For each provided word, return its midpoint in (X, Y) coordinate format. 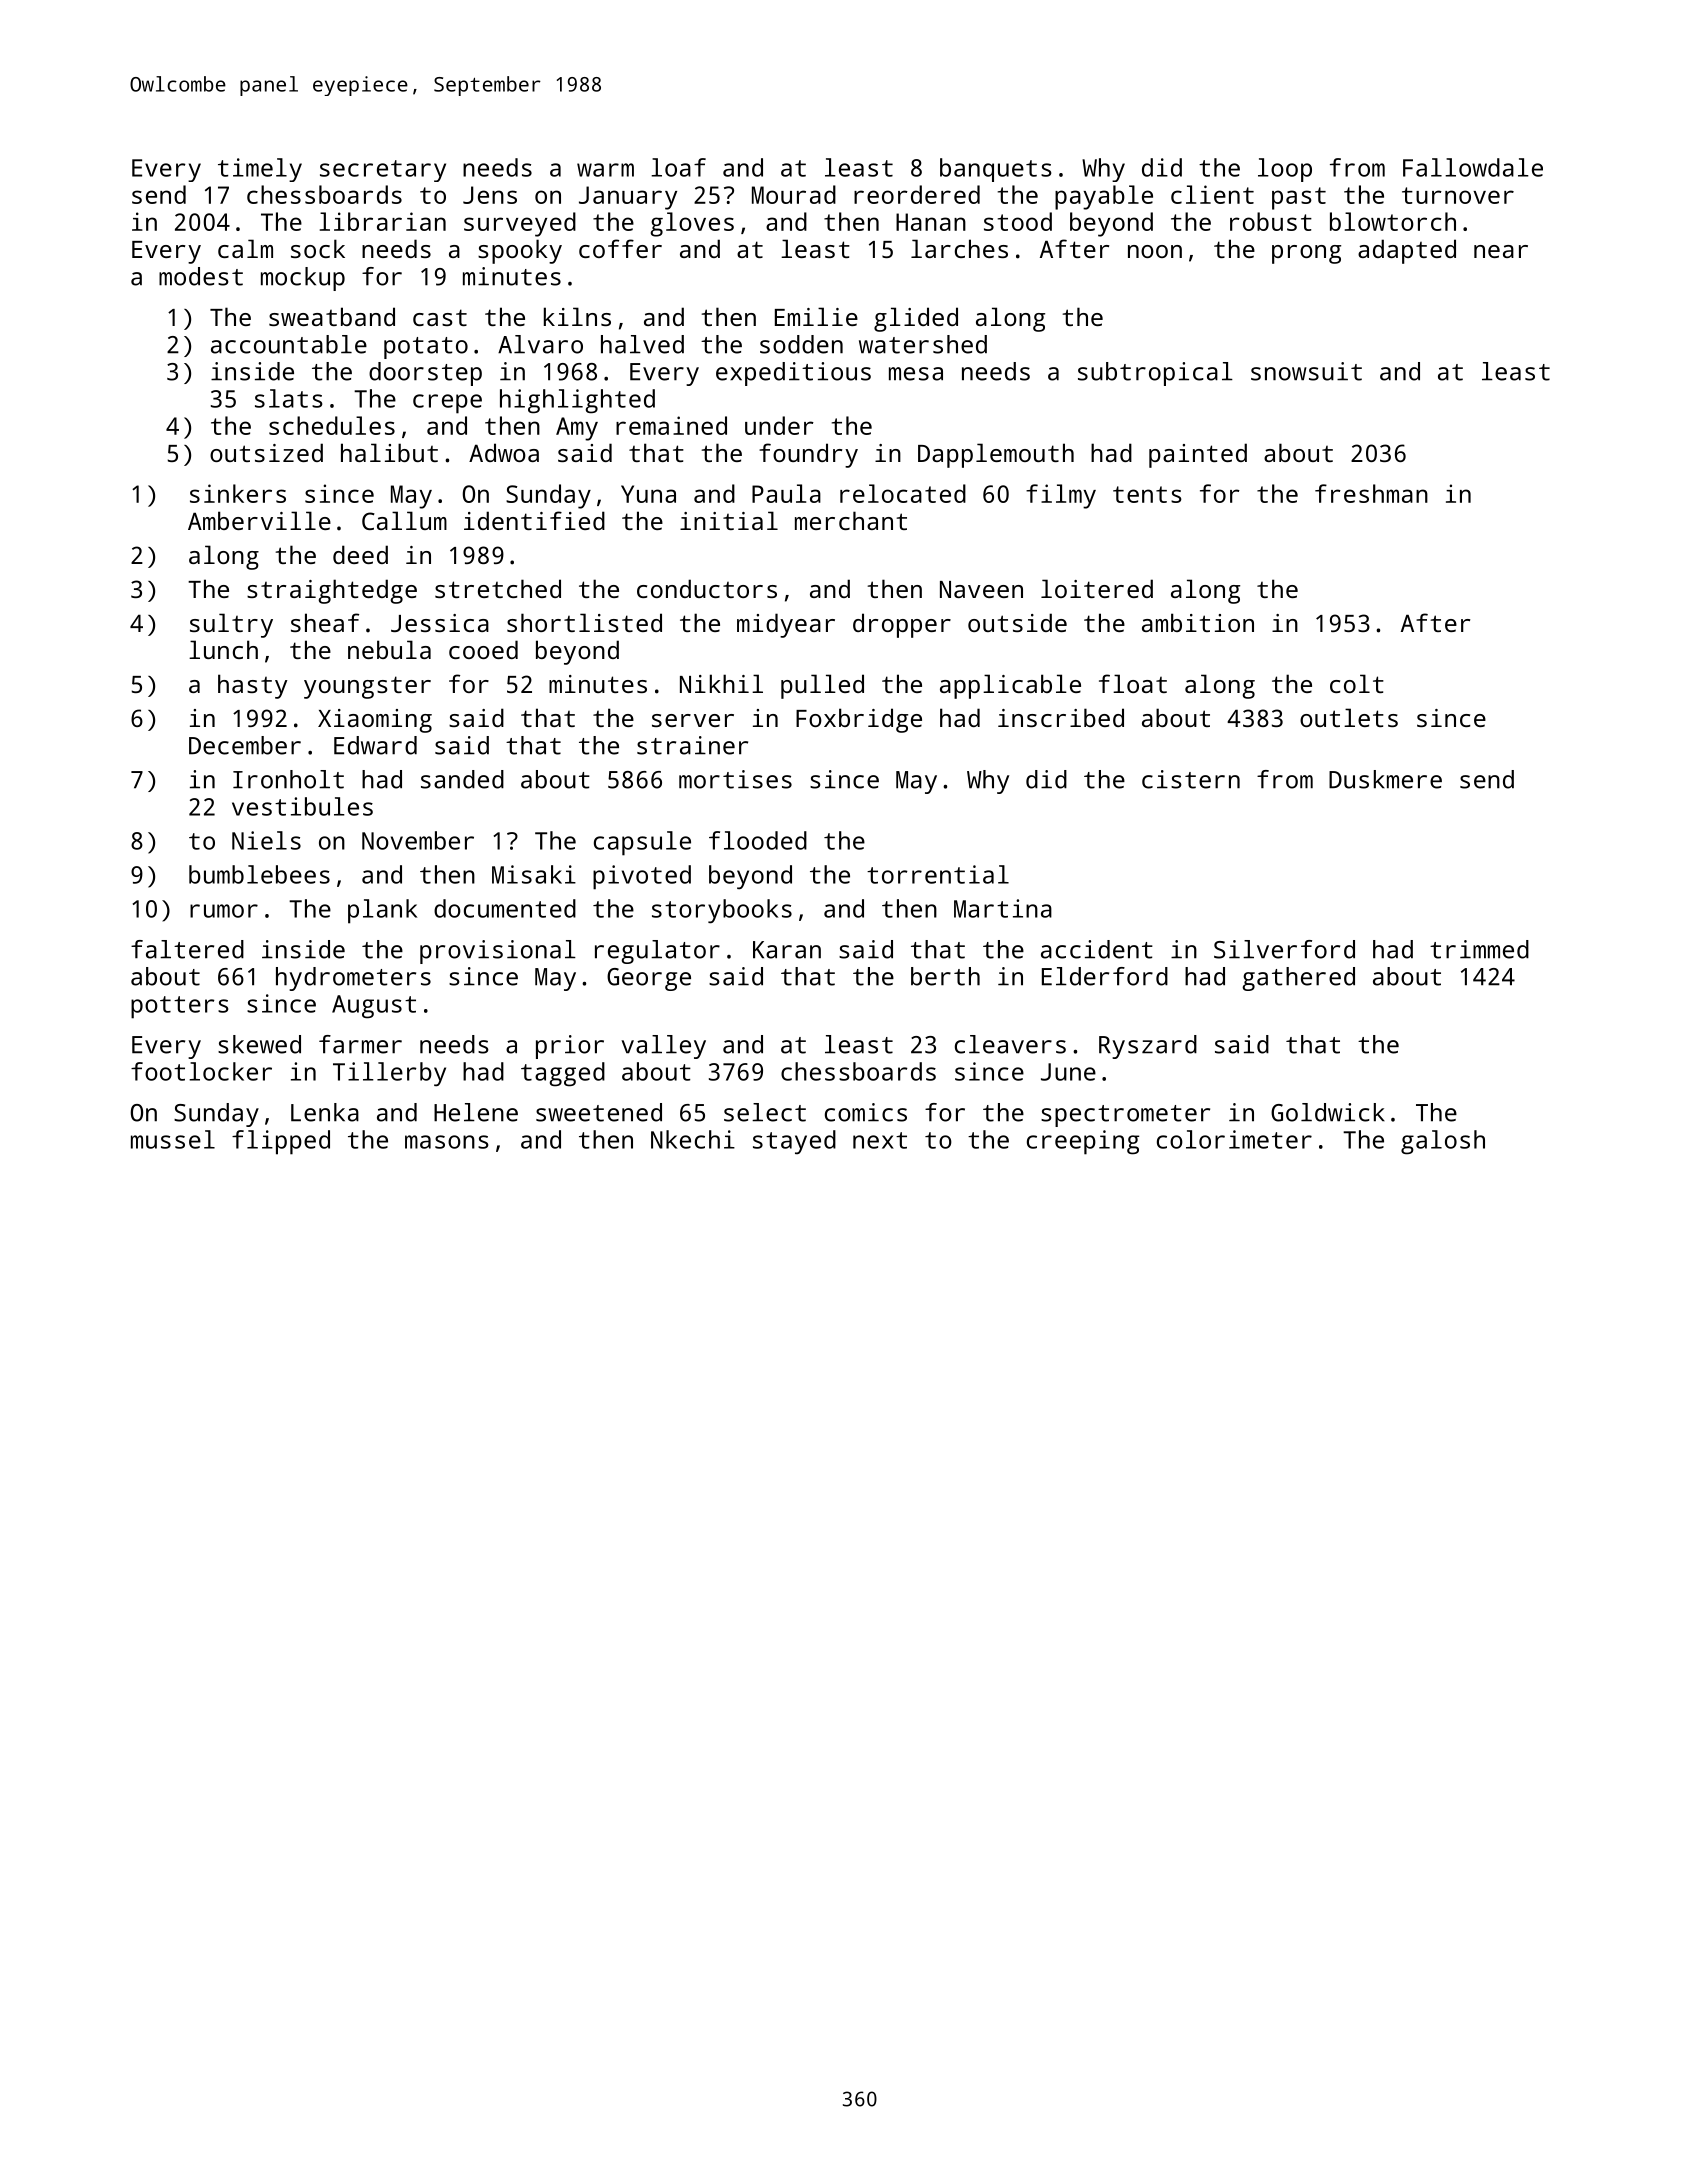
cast (440, 317)
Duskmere (1385, 779)
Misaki (534, 874)
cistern (1191, 779)
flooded (758, 840)
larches (959, 248)
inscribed (1061, 717)
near (1501, 251)
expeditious (793, 374)
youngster (367, 687)
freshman (1371, 493)
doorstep (425, 374)
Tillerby (389, 1074)
